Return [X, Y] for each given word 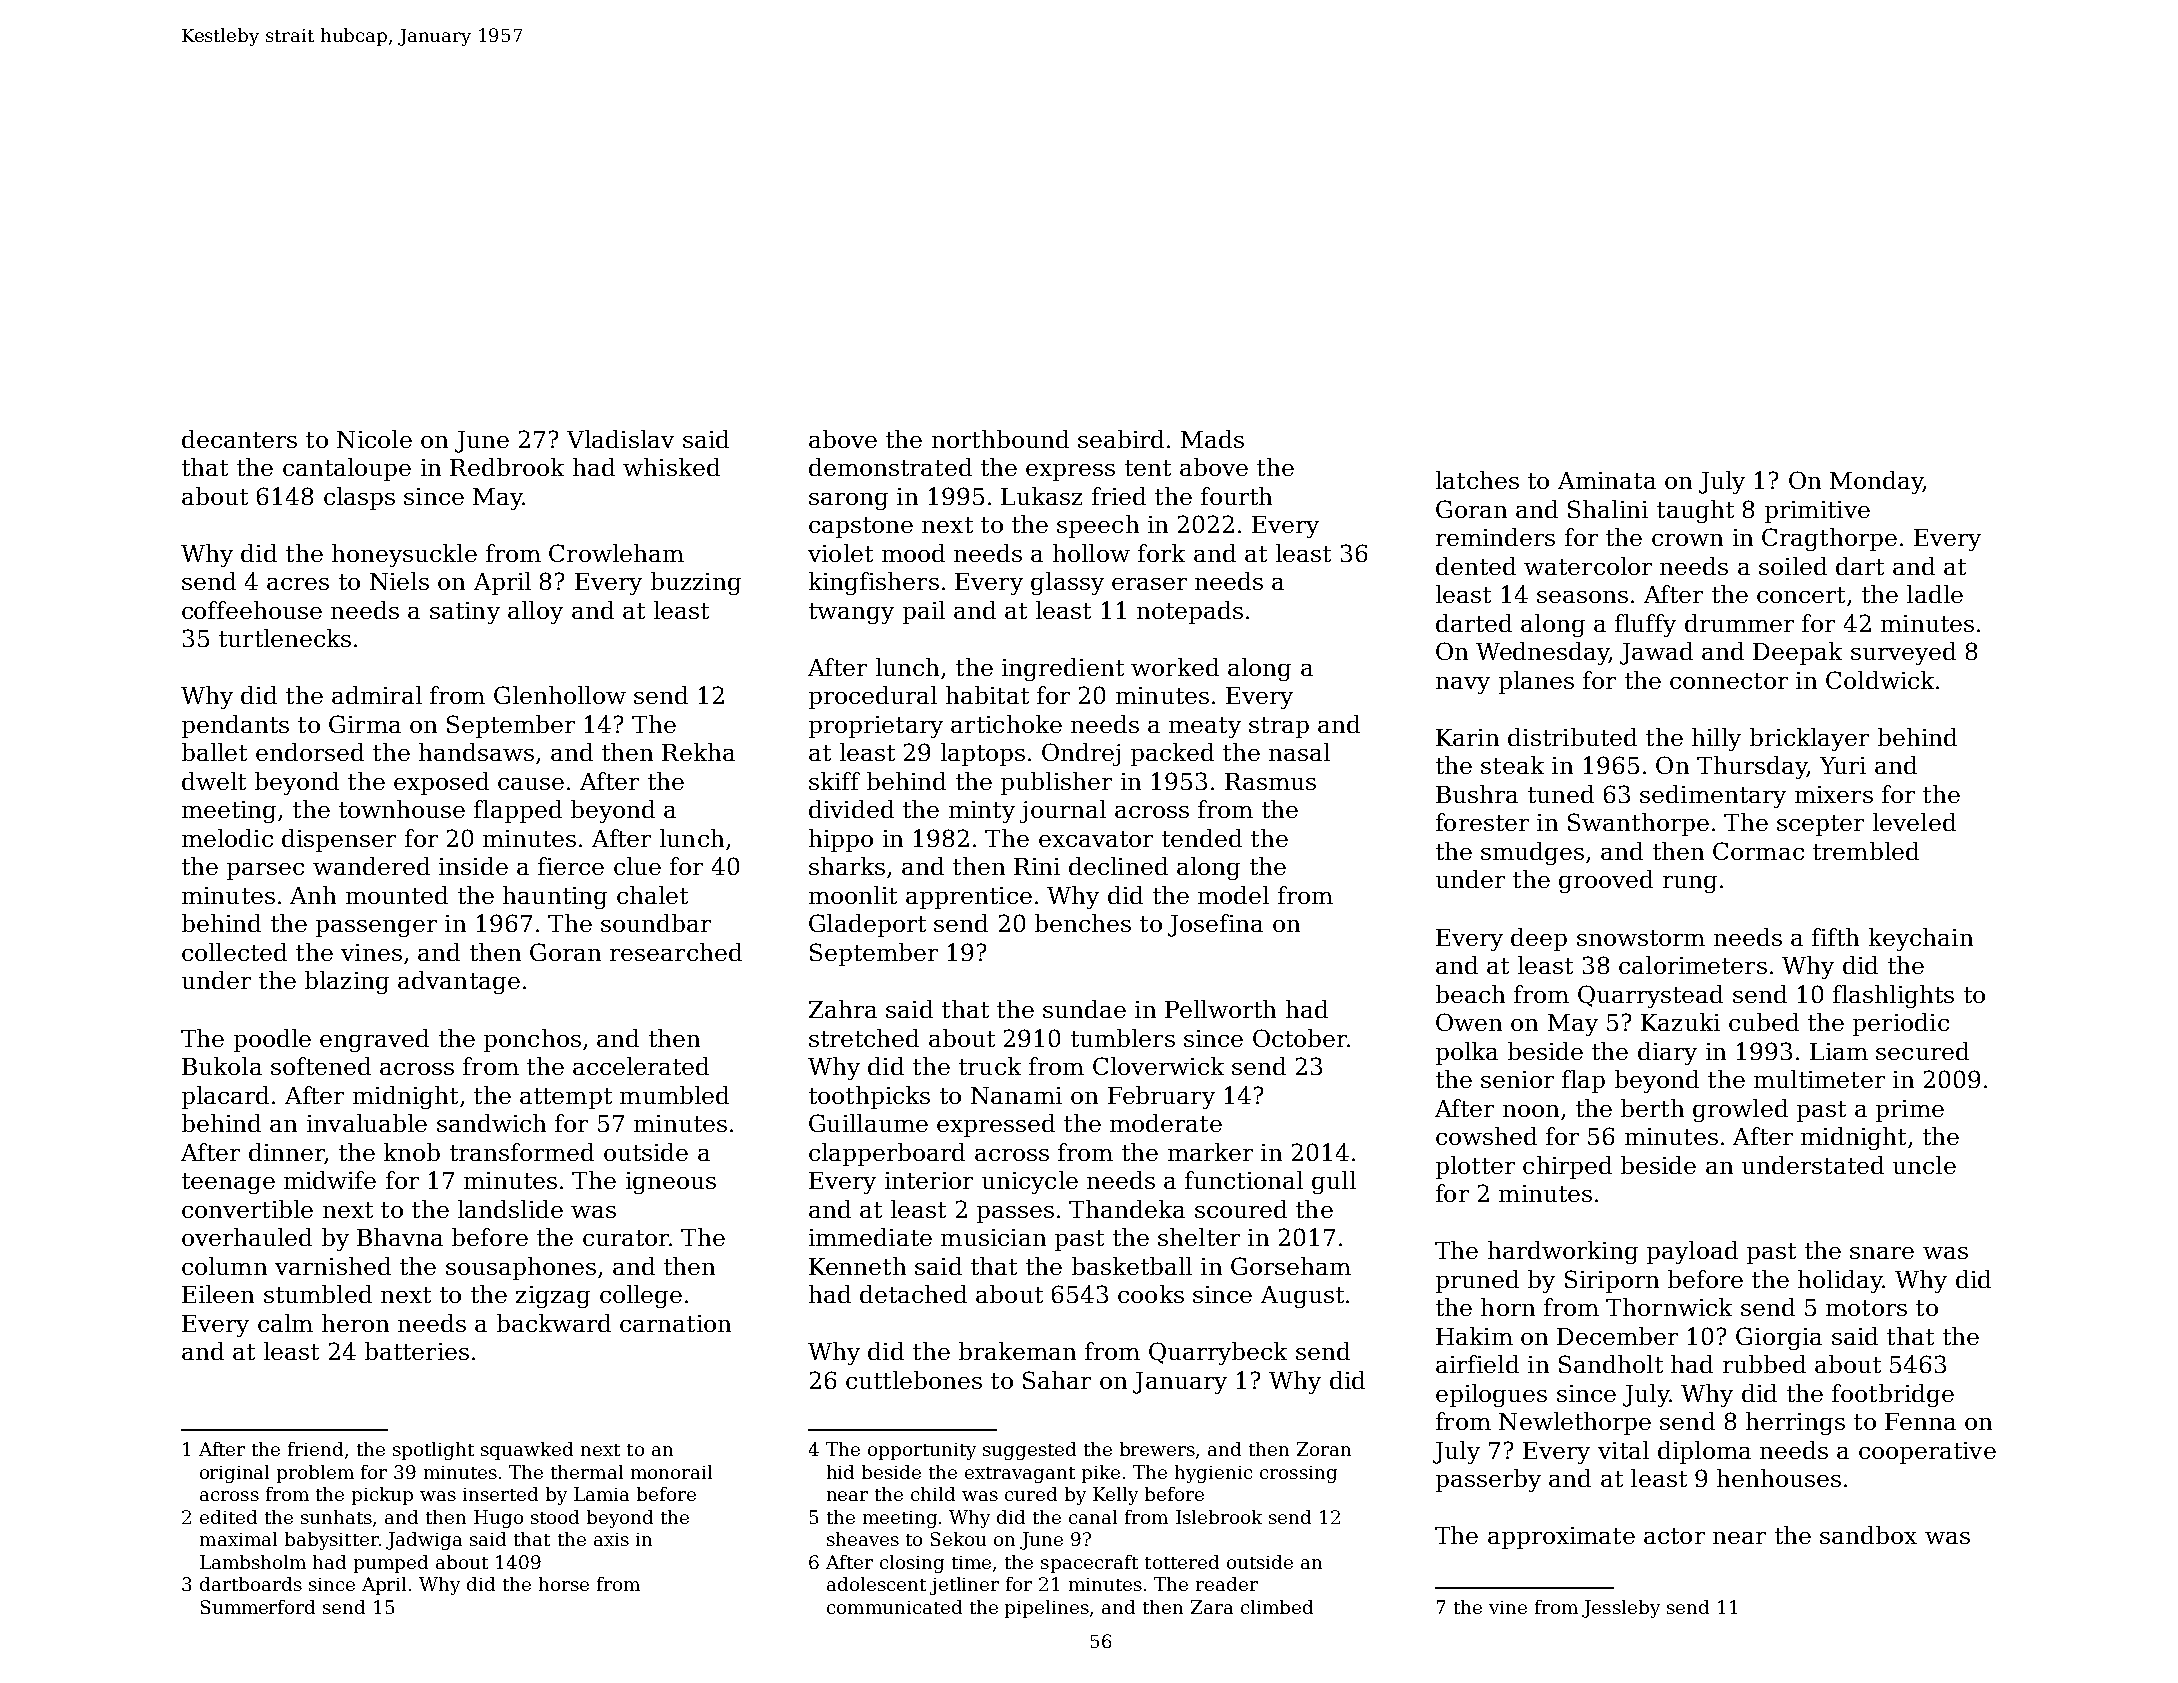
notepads [1190, 612]
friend [315, 1449]
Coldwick [1880, 680]
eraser [1149, 584]
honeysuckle [404, 555]
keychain [1921, 939]
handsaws [476, 752]
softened [321, 1066]
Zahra [843, 1009]
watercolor [1588, 566]
